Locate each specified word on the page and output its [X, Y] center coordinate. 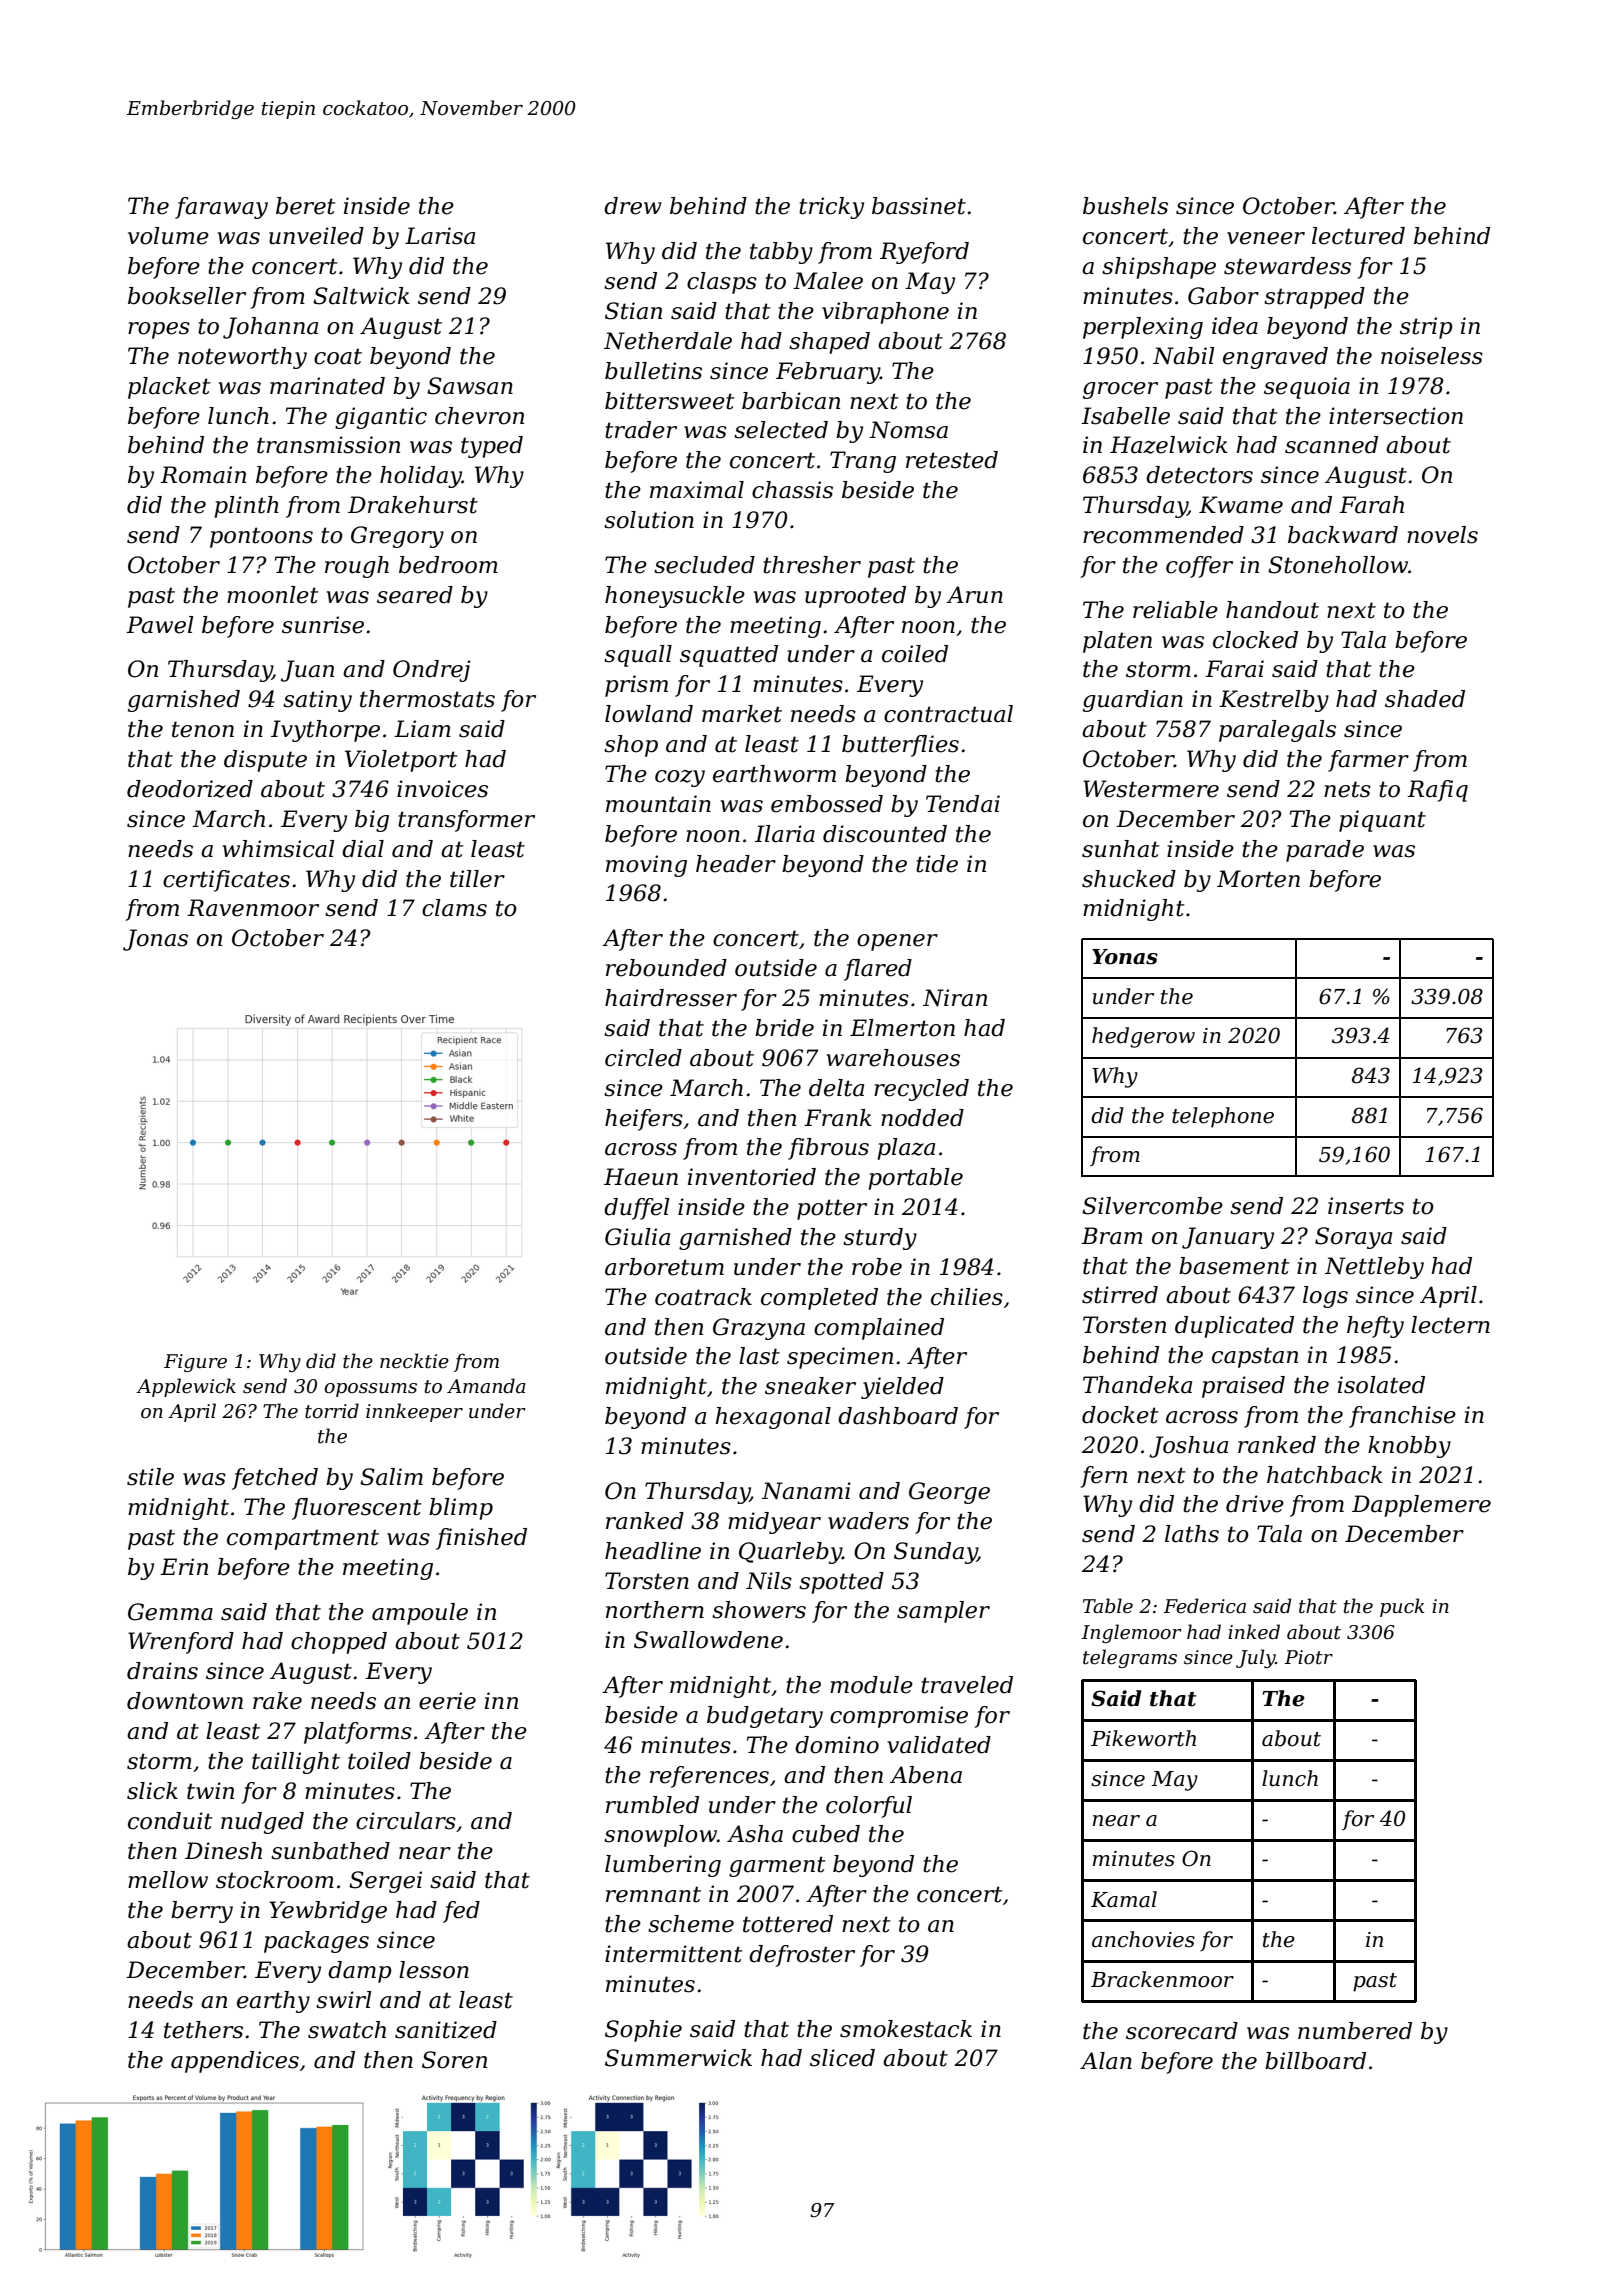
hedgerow [1143, 1037]
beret [306, 206]
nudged [262, 1823]
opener [897, 942]
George [949, 1493]
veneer [1266, 238]
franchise [1402, 1417]
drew [633, 206]
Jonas [155, 940]
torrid [332, 1411]
